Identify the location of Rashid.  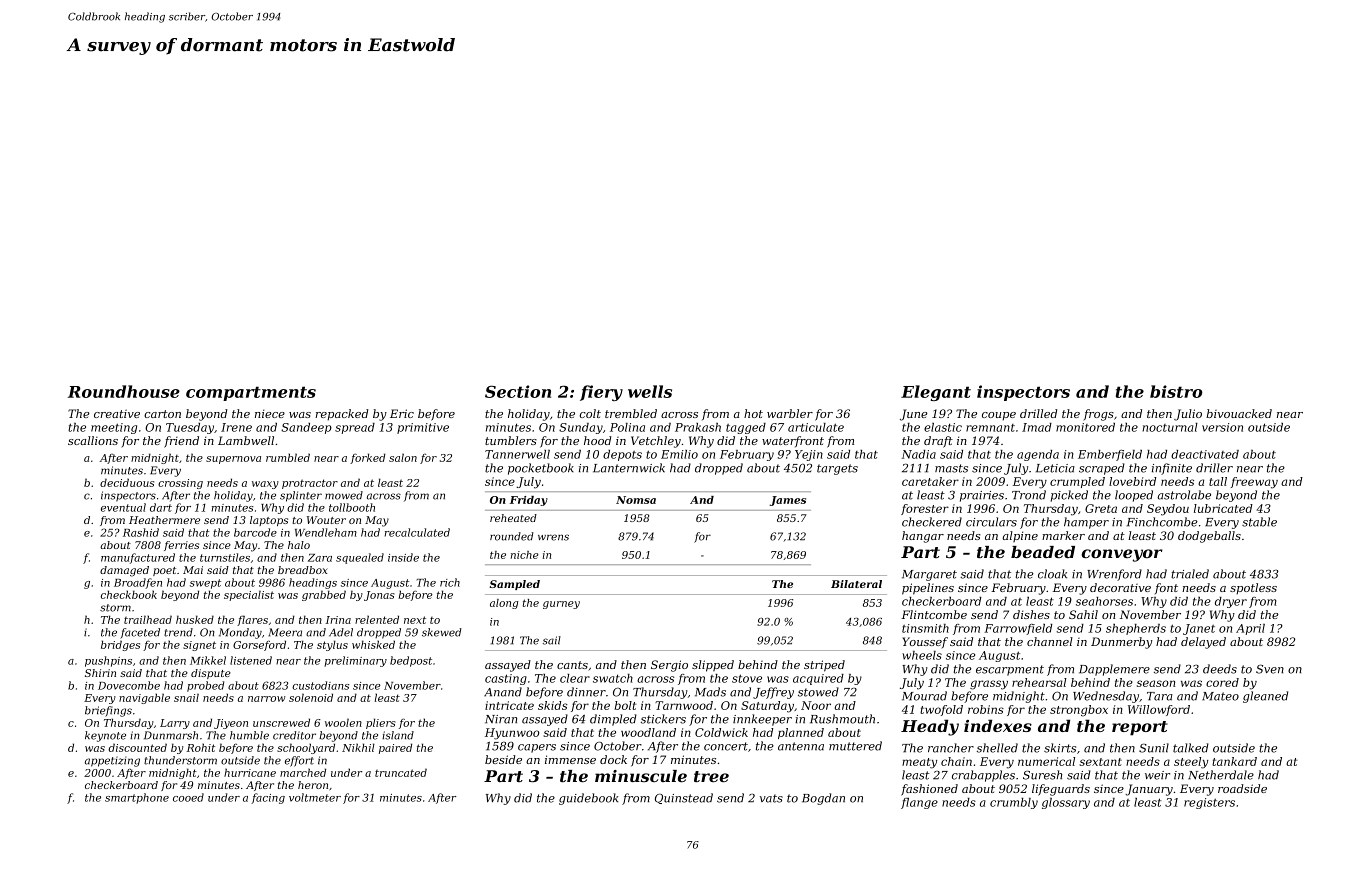
(141, 532).
